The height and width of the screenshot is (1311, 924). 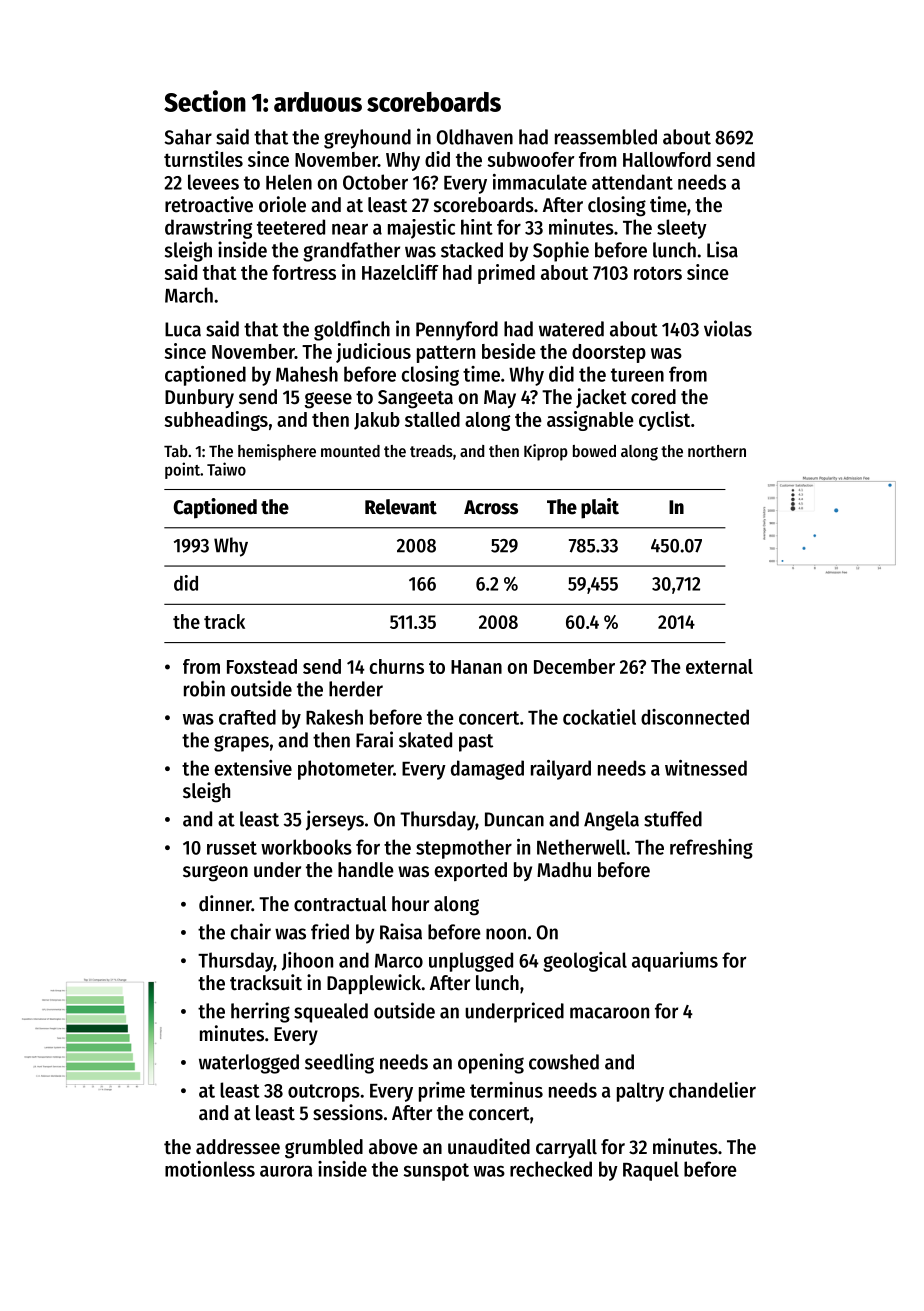 I want to click on drawstring, so click(x=208, y=229).
